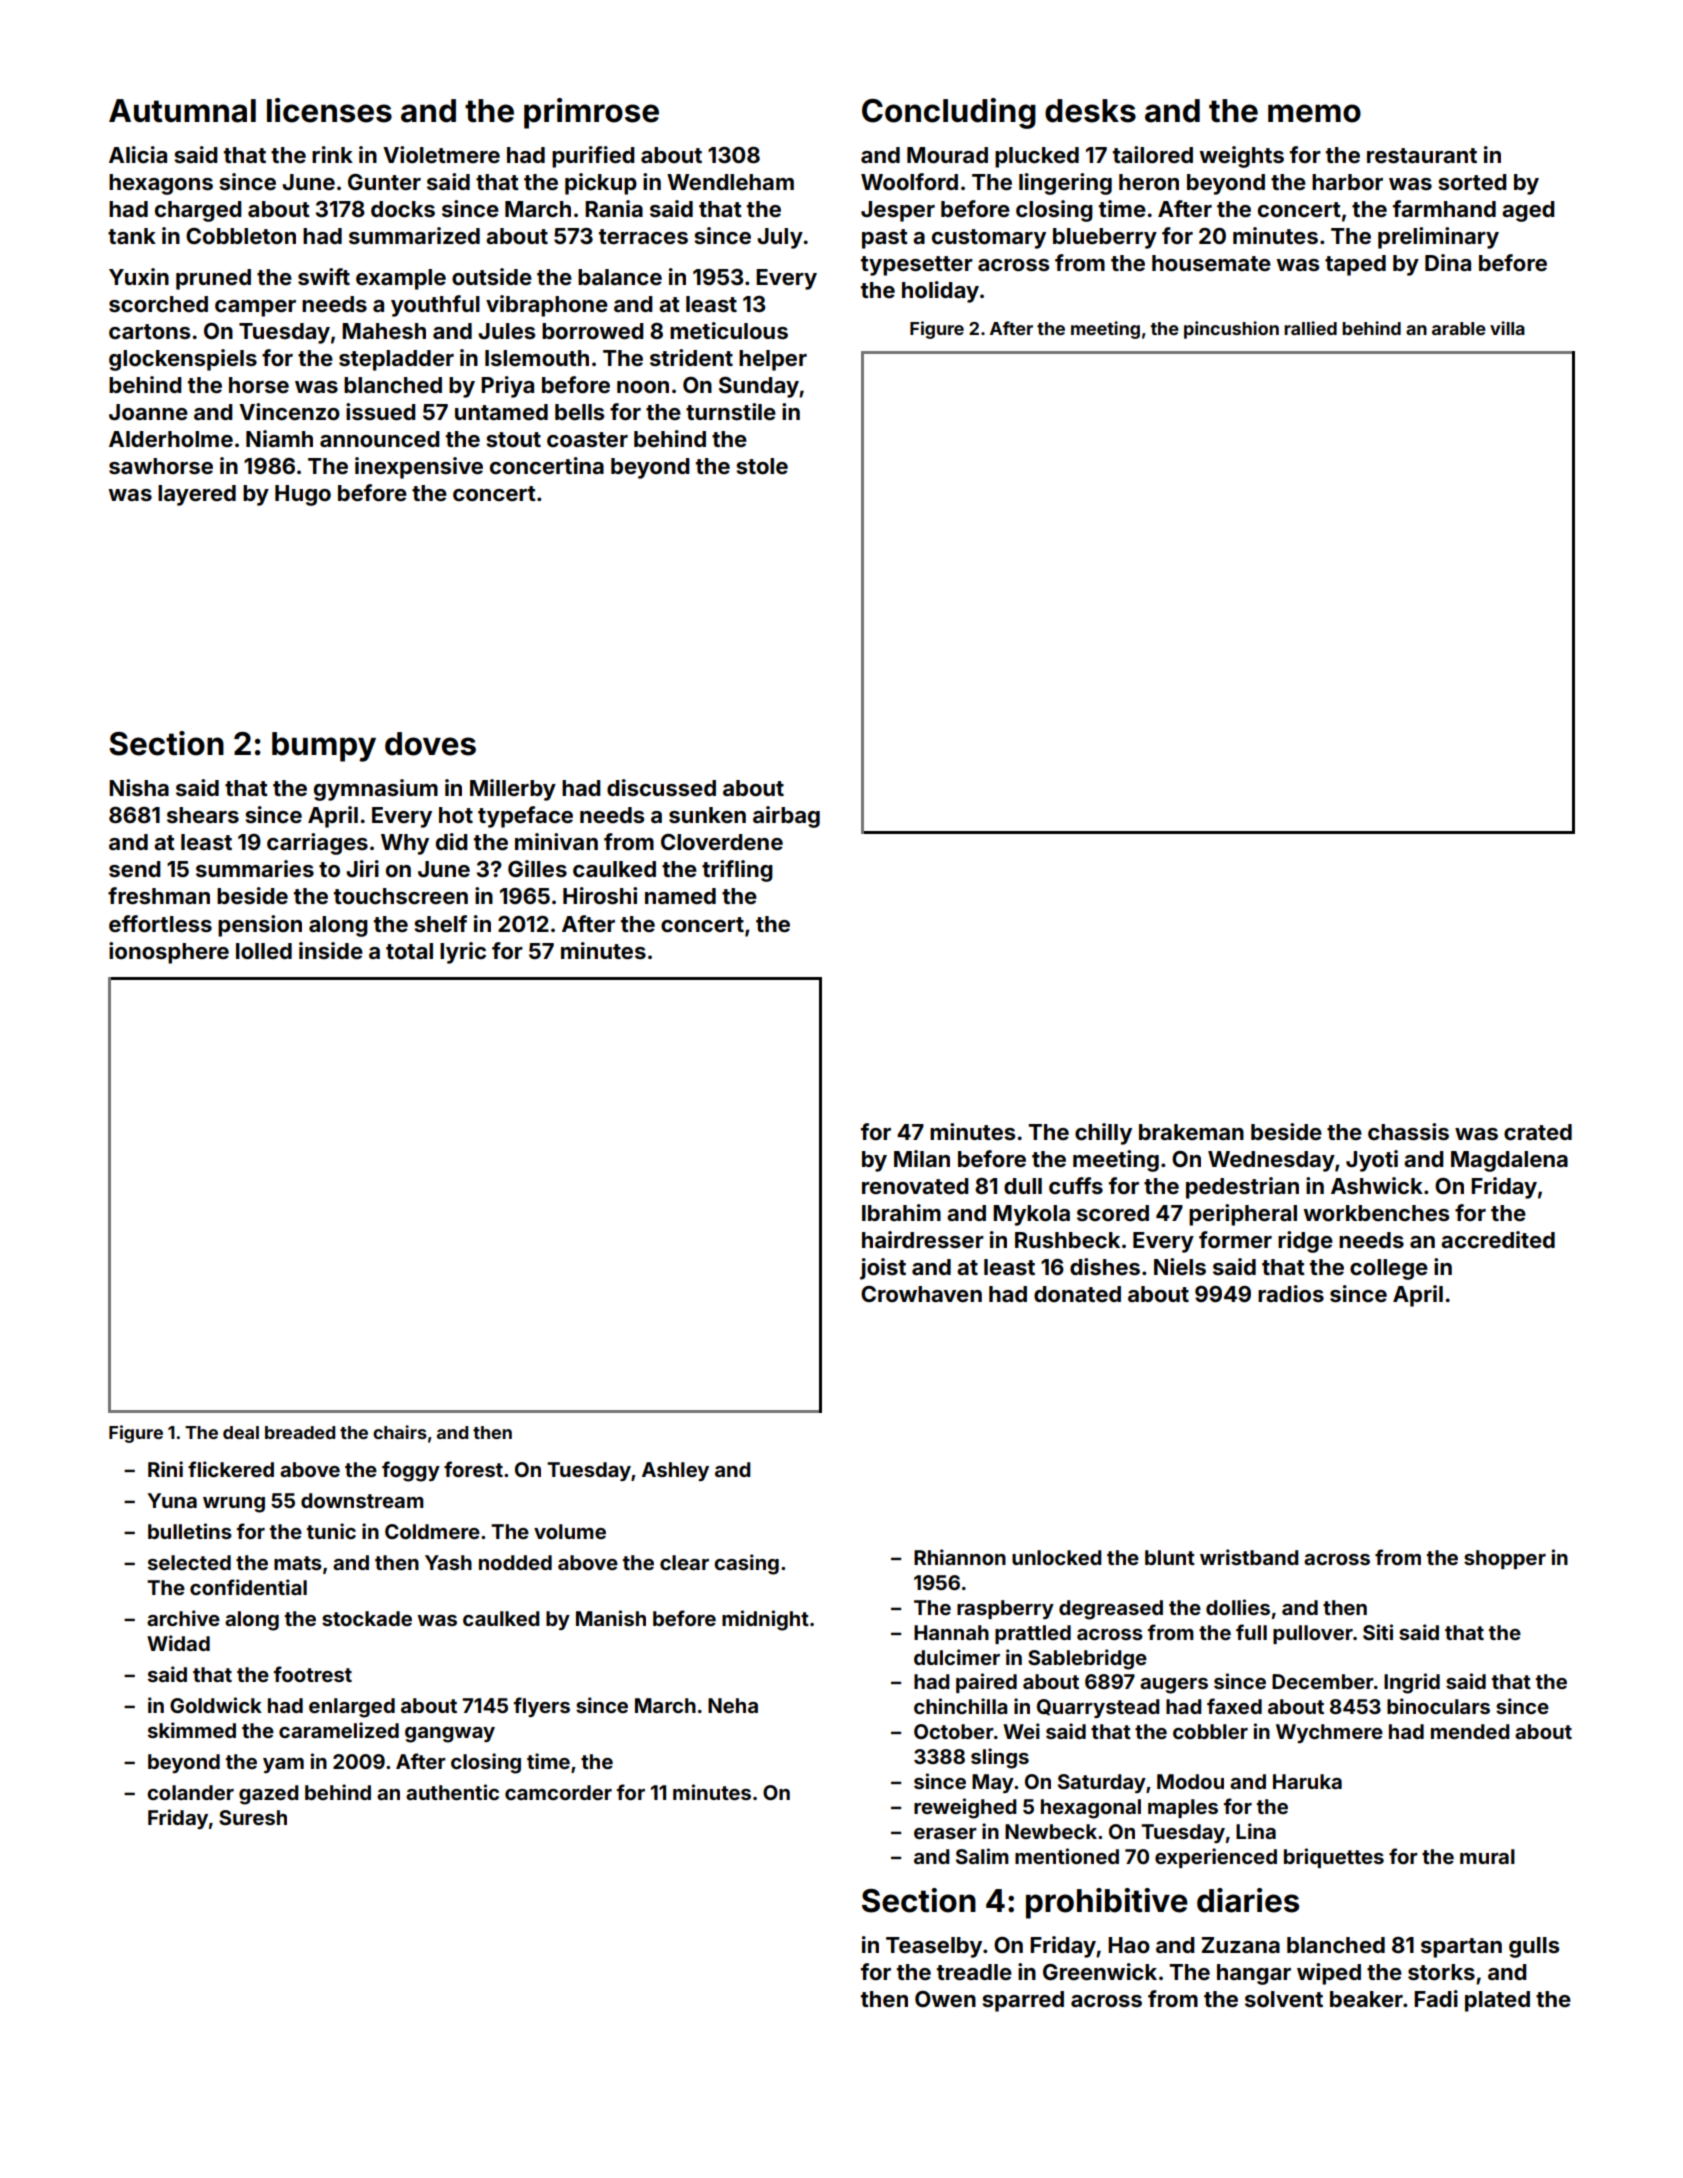  I want to click on clear, so click(684, 1562).
